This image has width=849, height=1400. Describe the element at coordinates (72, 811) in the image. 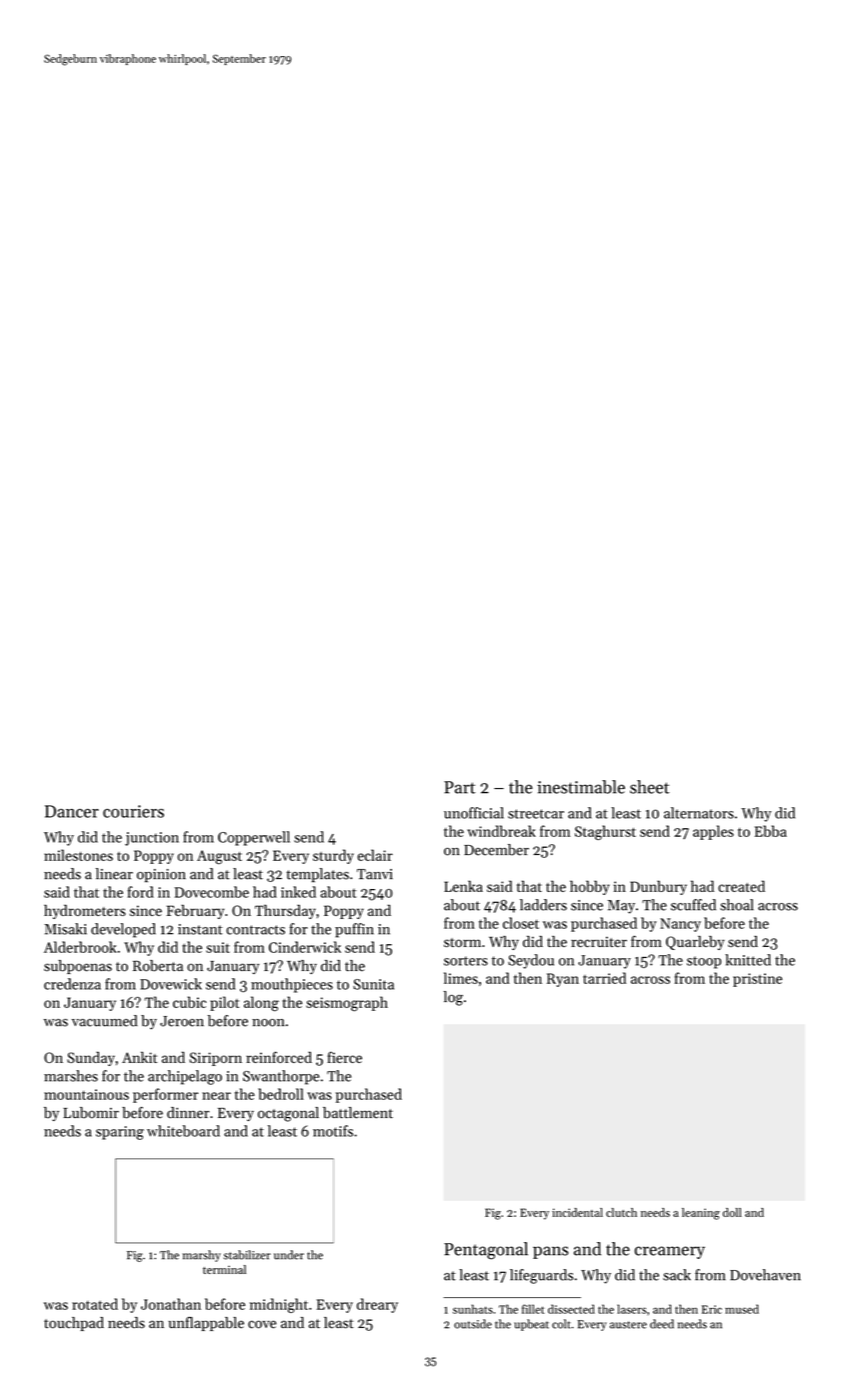

I see `Dancer` at that location.
